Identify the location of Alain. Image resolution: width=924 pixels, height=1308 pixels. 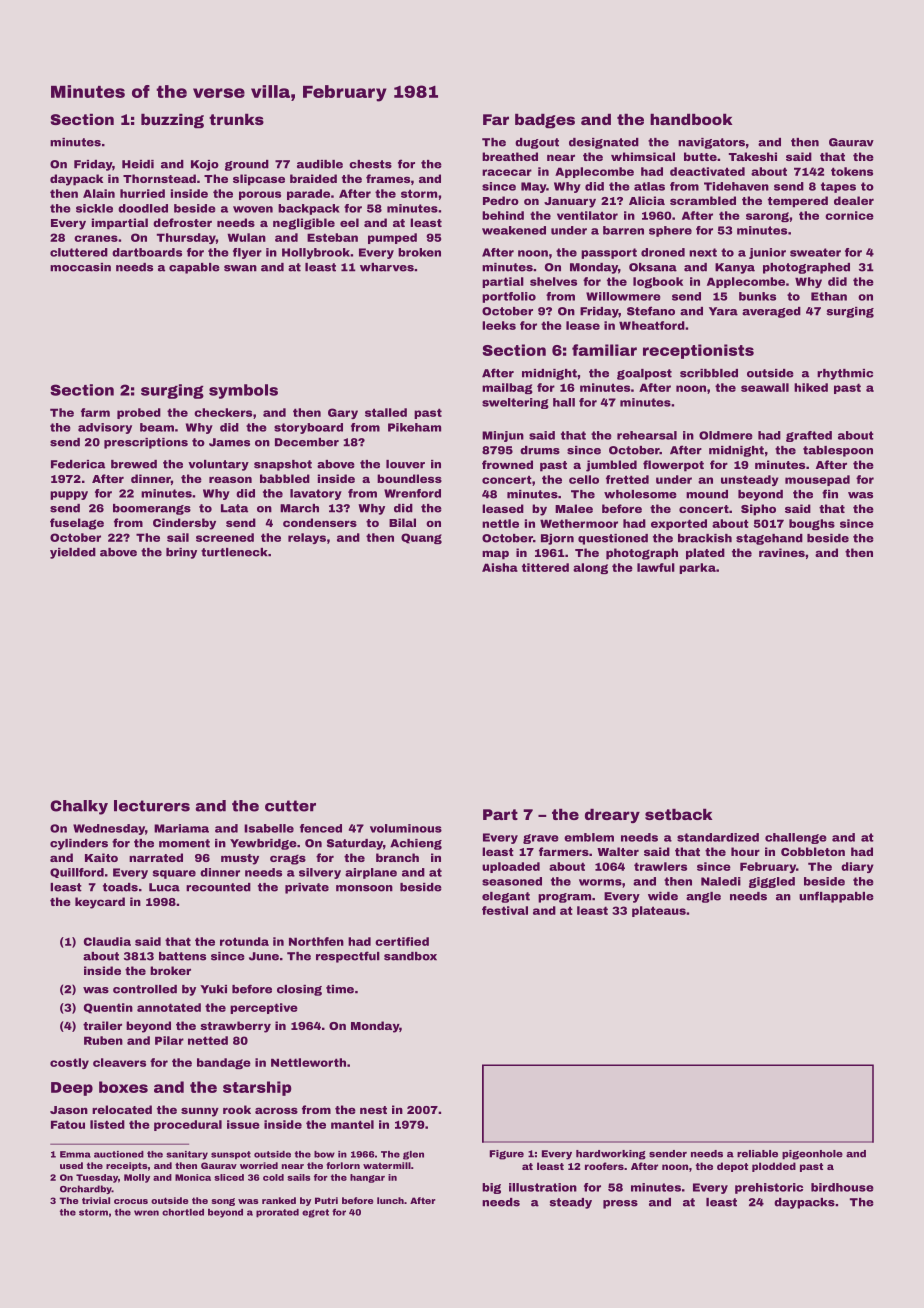
(99, 193).
